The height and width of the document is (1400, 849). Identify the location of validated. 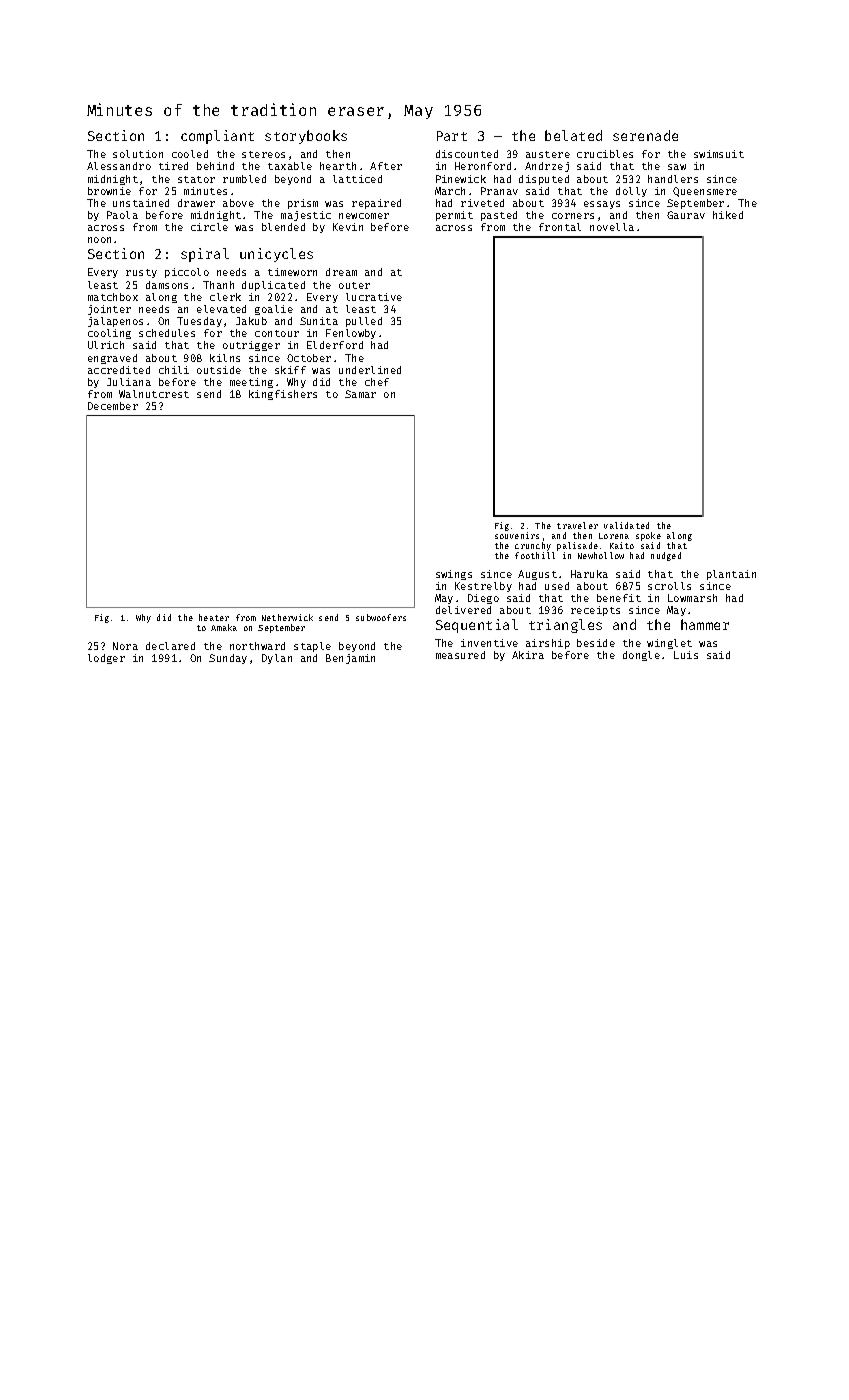
(626, 525).
